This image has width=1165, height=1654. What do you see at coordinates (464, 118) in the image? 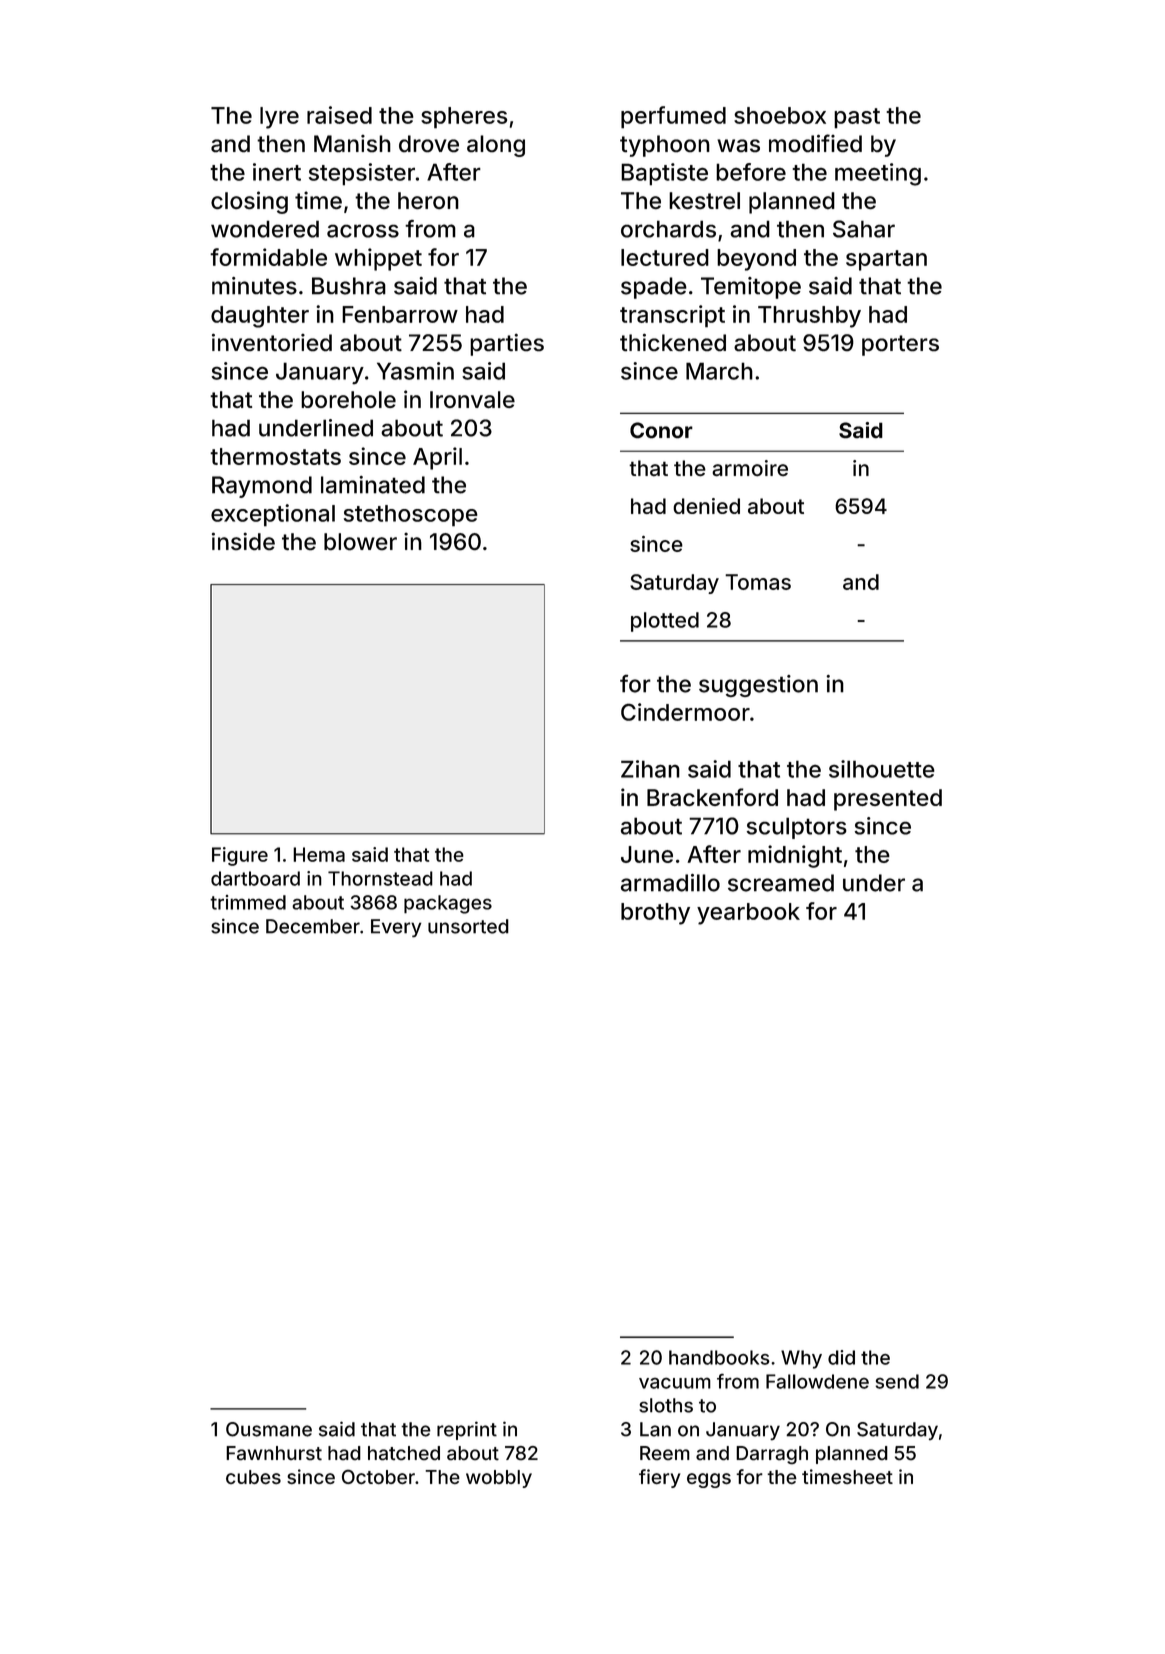
I see `spheres` at bounding box center [464, 118].
